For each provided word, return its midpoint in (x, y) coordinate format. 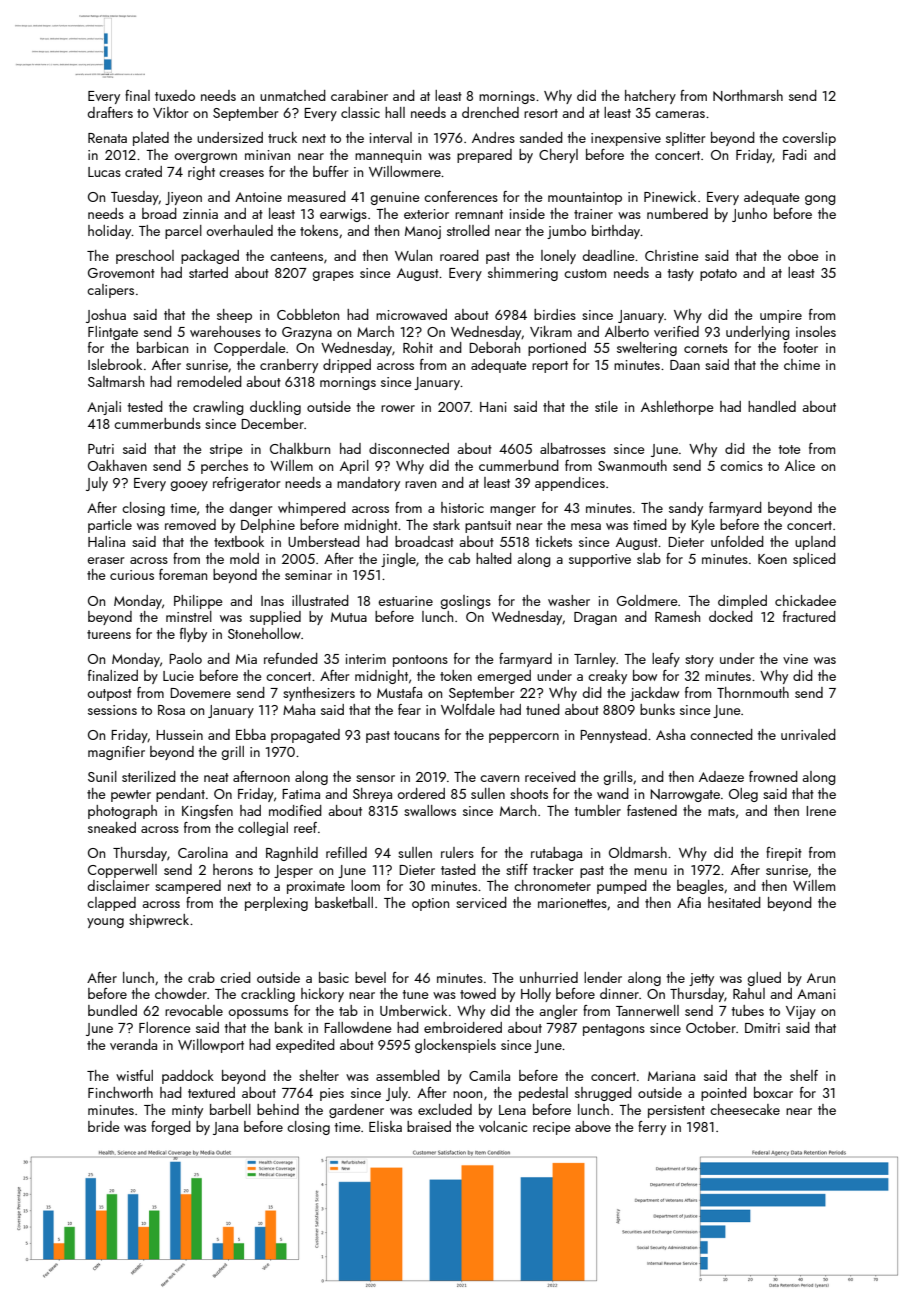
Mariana (671, 1076)
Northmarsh (748, 95)
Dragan (595, 618)
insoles (816, 331)
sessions (112, 710)
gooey (189, 486)
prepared (484, 156)
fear (409, 709)
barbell (230, 1109)
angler (558, 1012)
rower (398, 408)
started (208, 272)
